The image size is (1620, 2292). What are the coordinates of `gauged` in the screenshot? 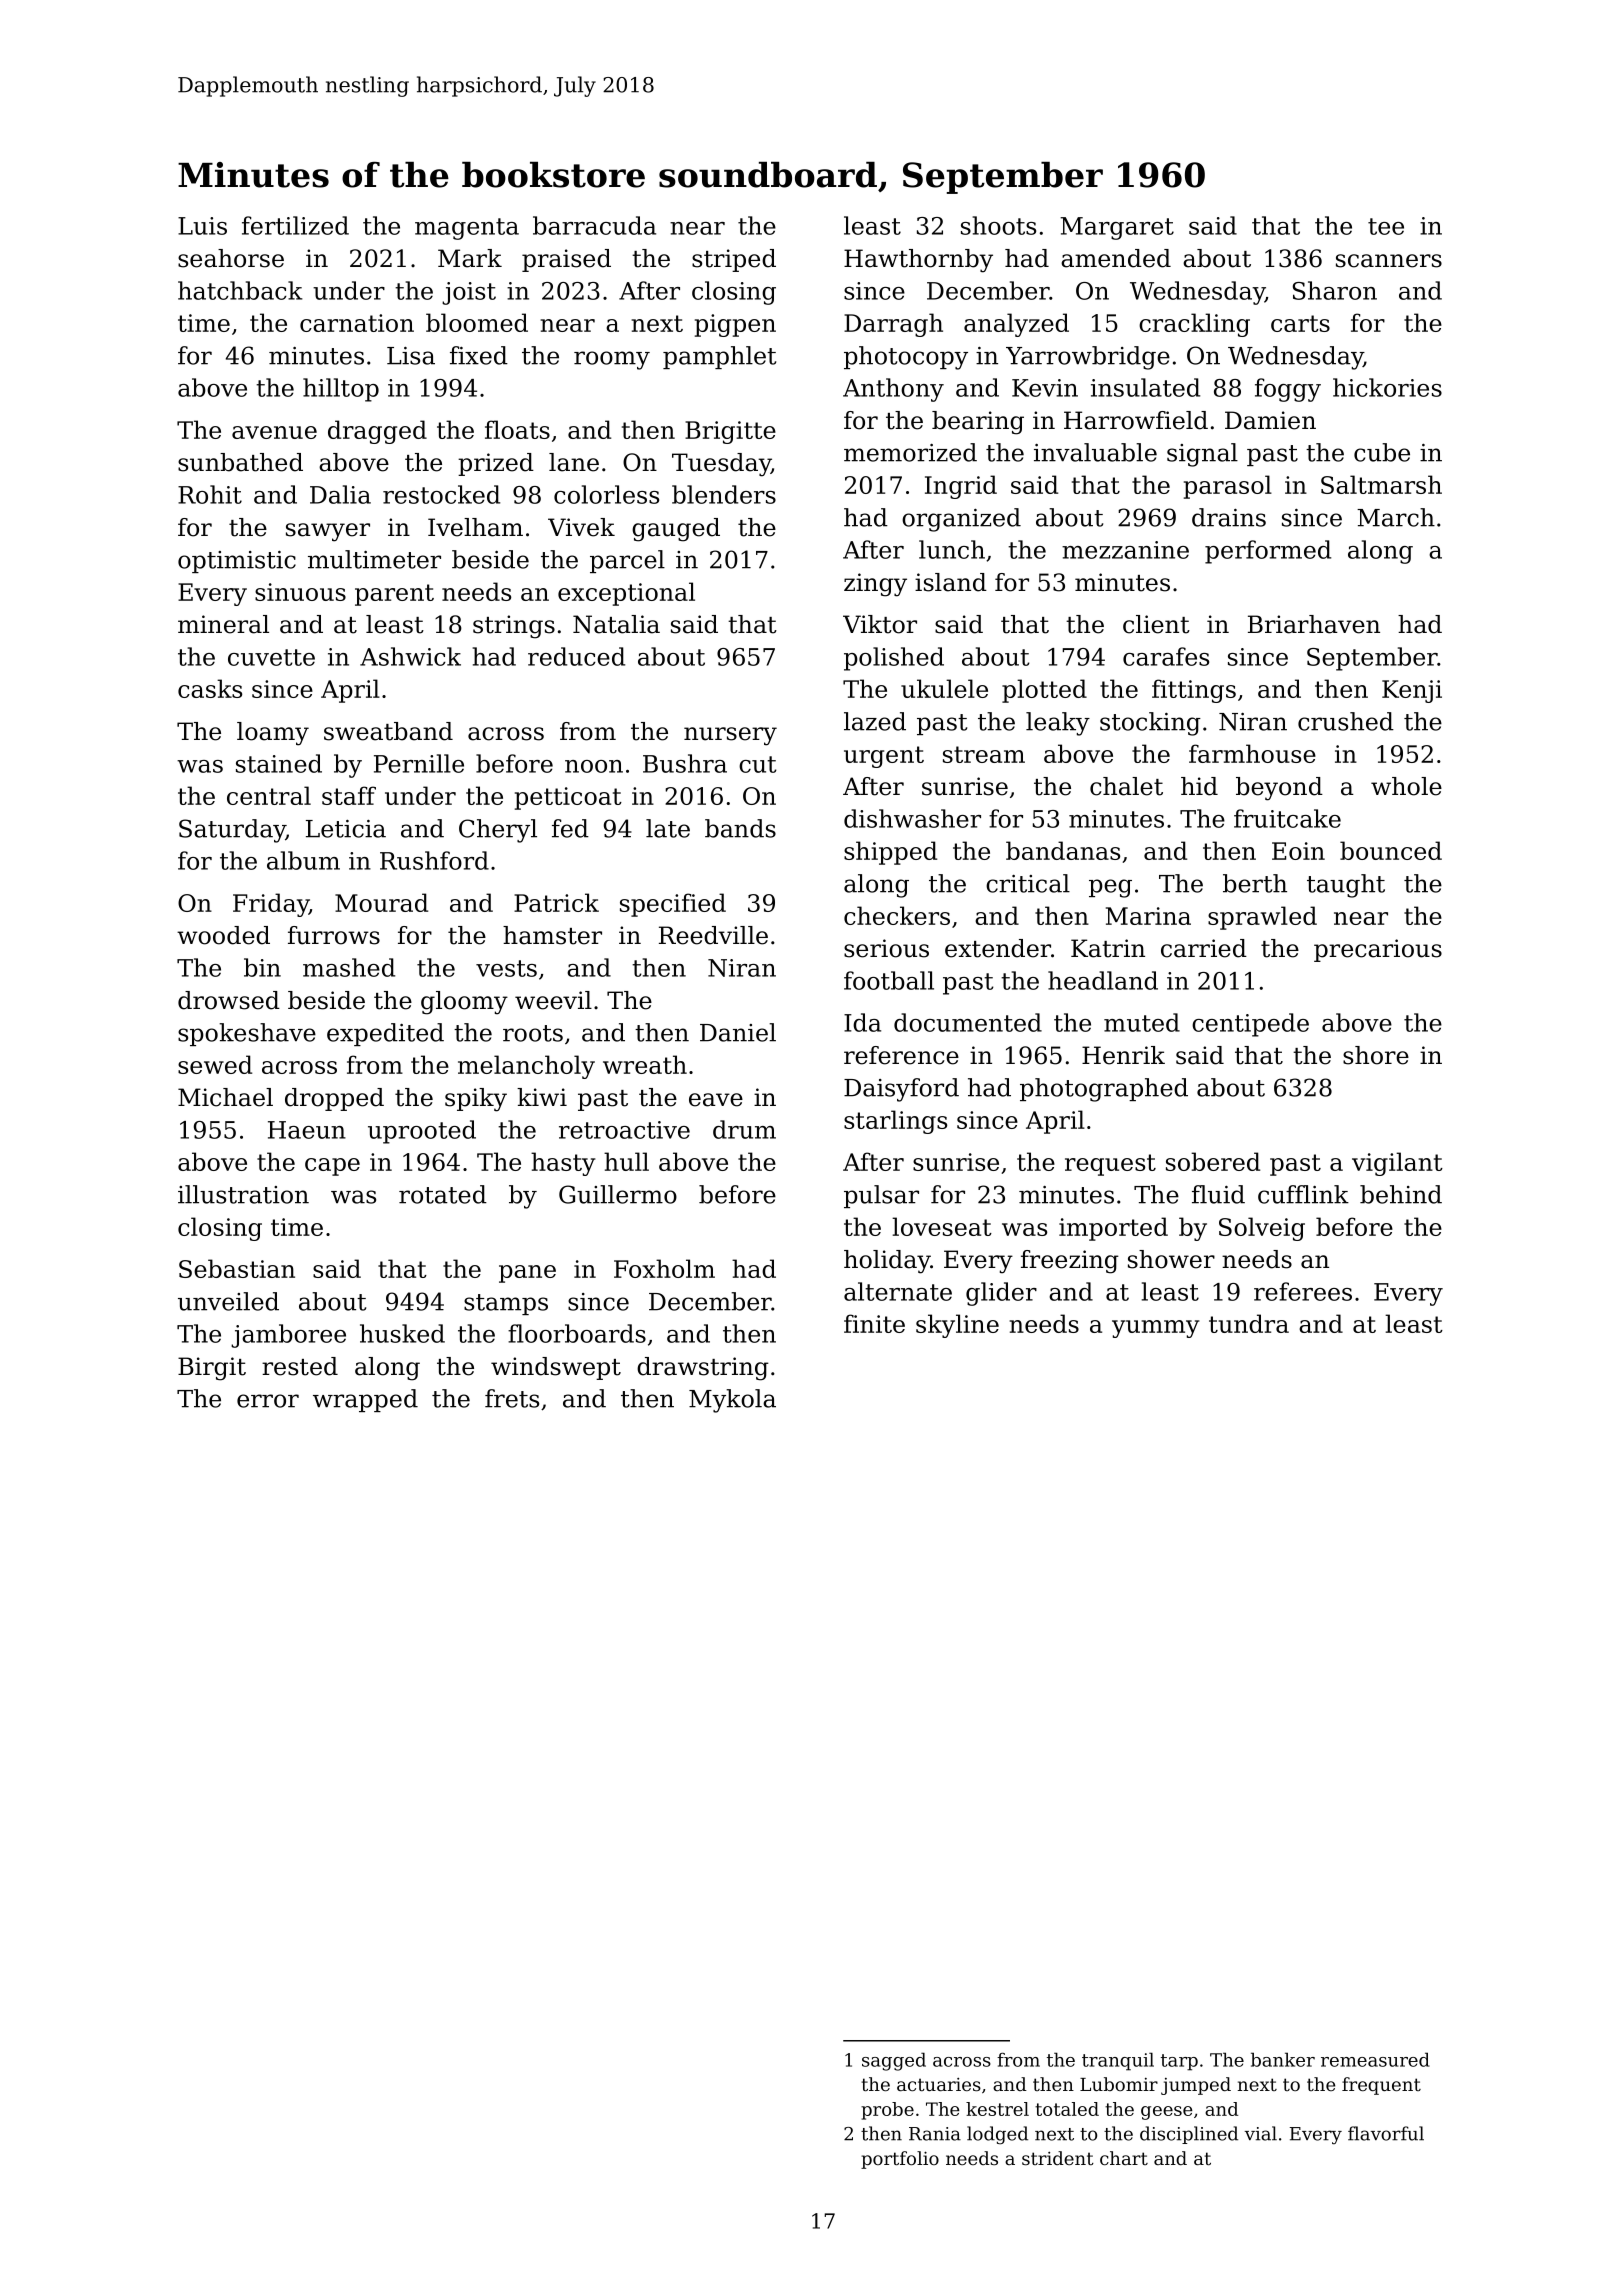 It's located at (676, 530).
